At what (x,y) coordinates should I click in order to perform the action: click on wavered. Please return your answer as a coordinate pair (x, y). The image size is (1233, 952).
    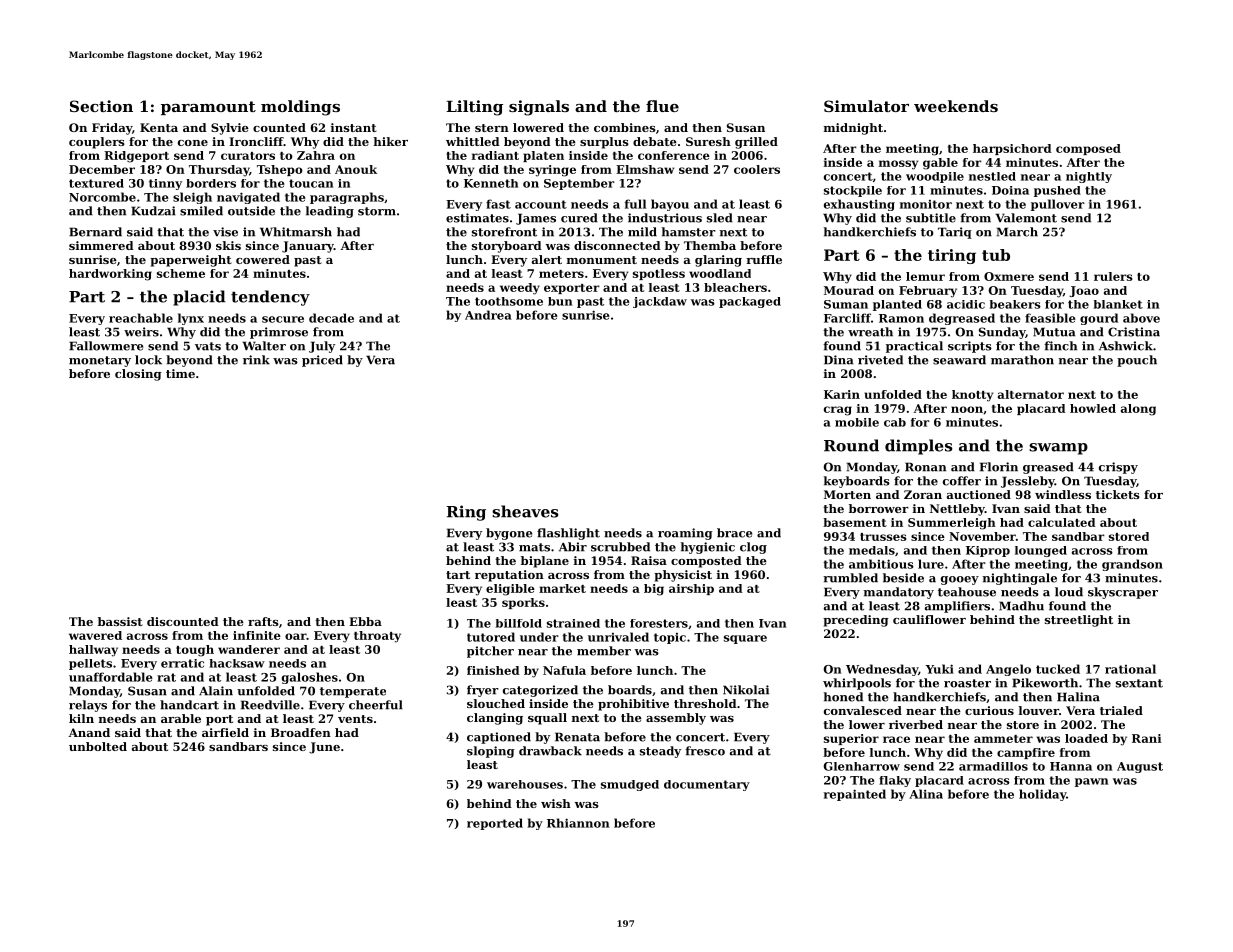
    Looking at the image, I should click on (95, 635).
